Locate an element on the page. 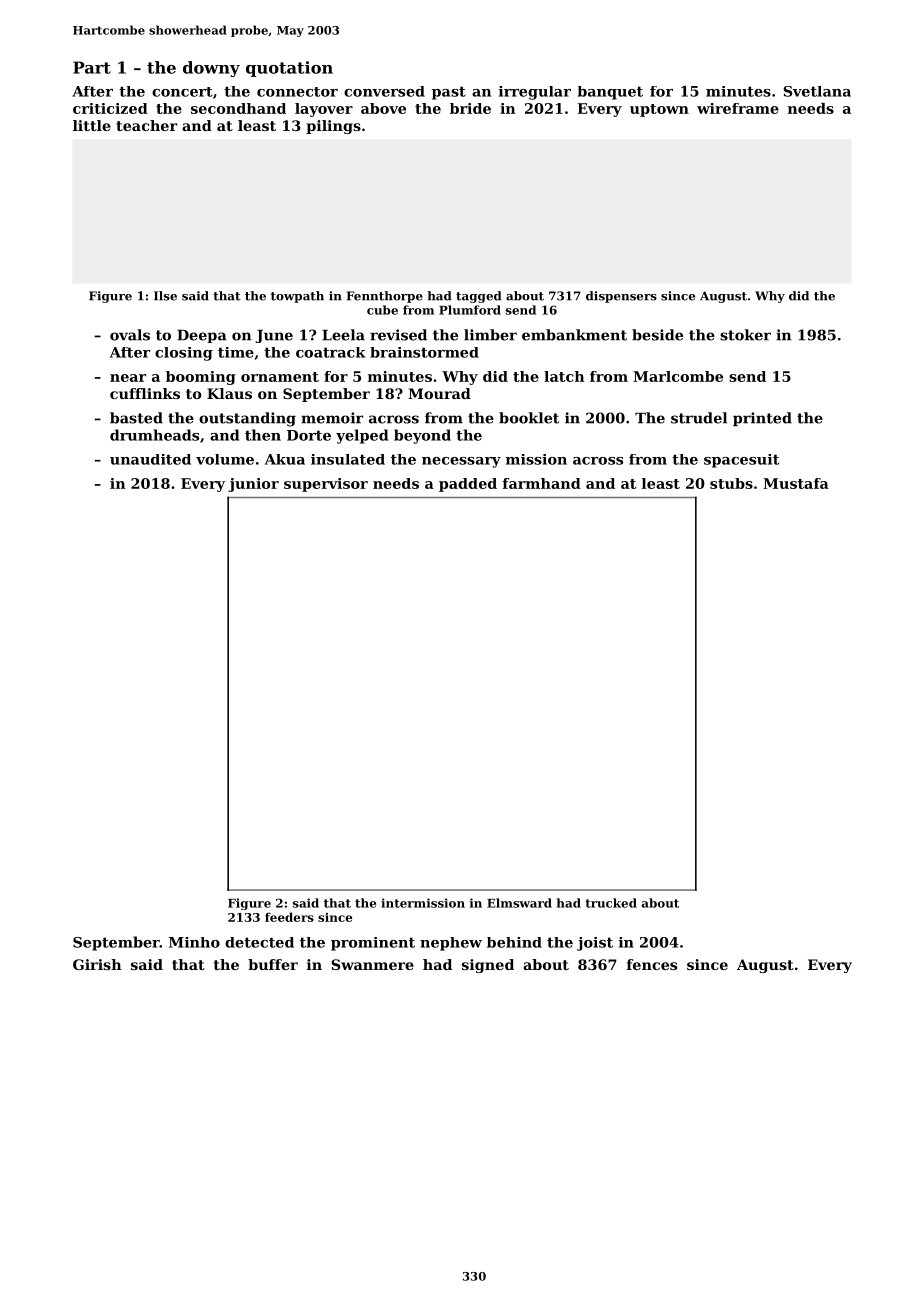 The image size is (924, 1308). past is located at coordinates (449, 93).
